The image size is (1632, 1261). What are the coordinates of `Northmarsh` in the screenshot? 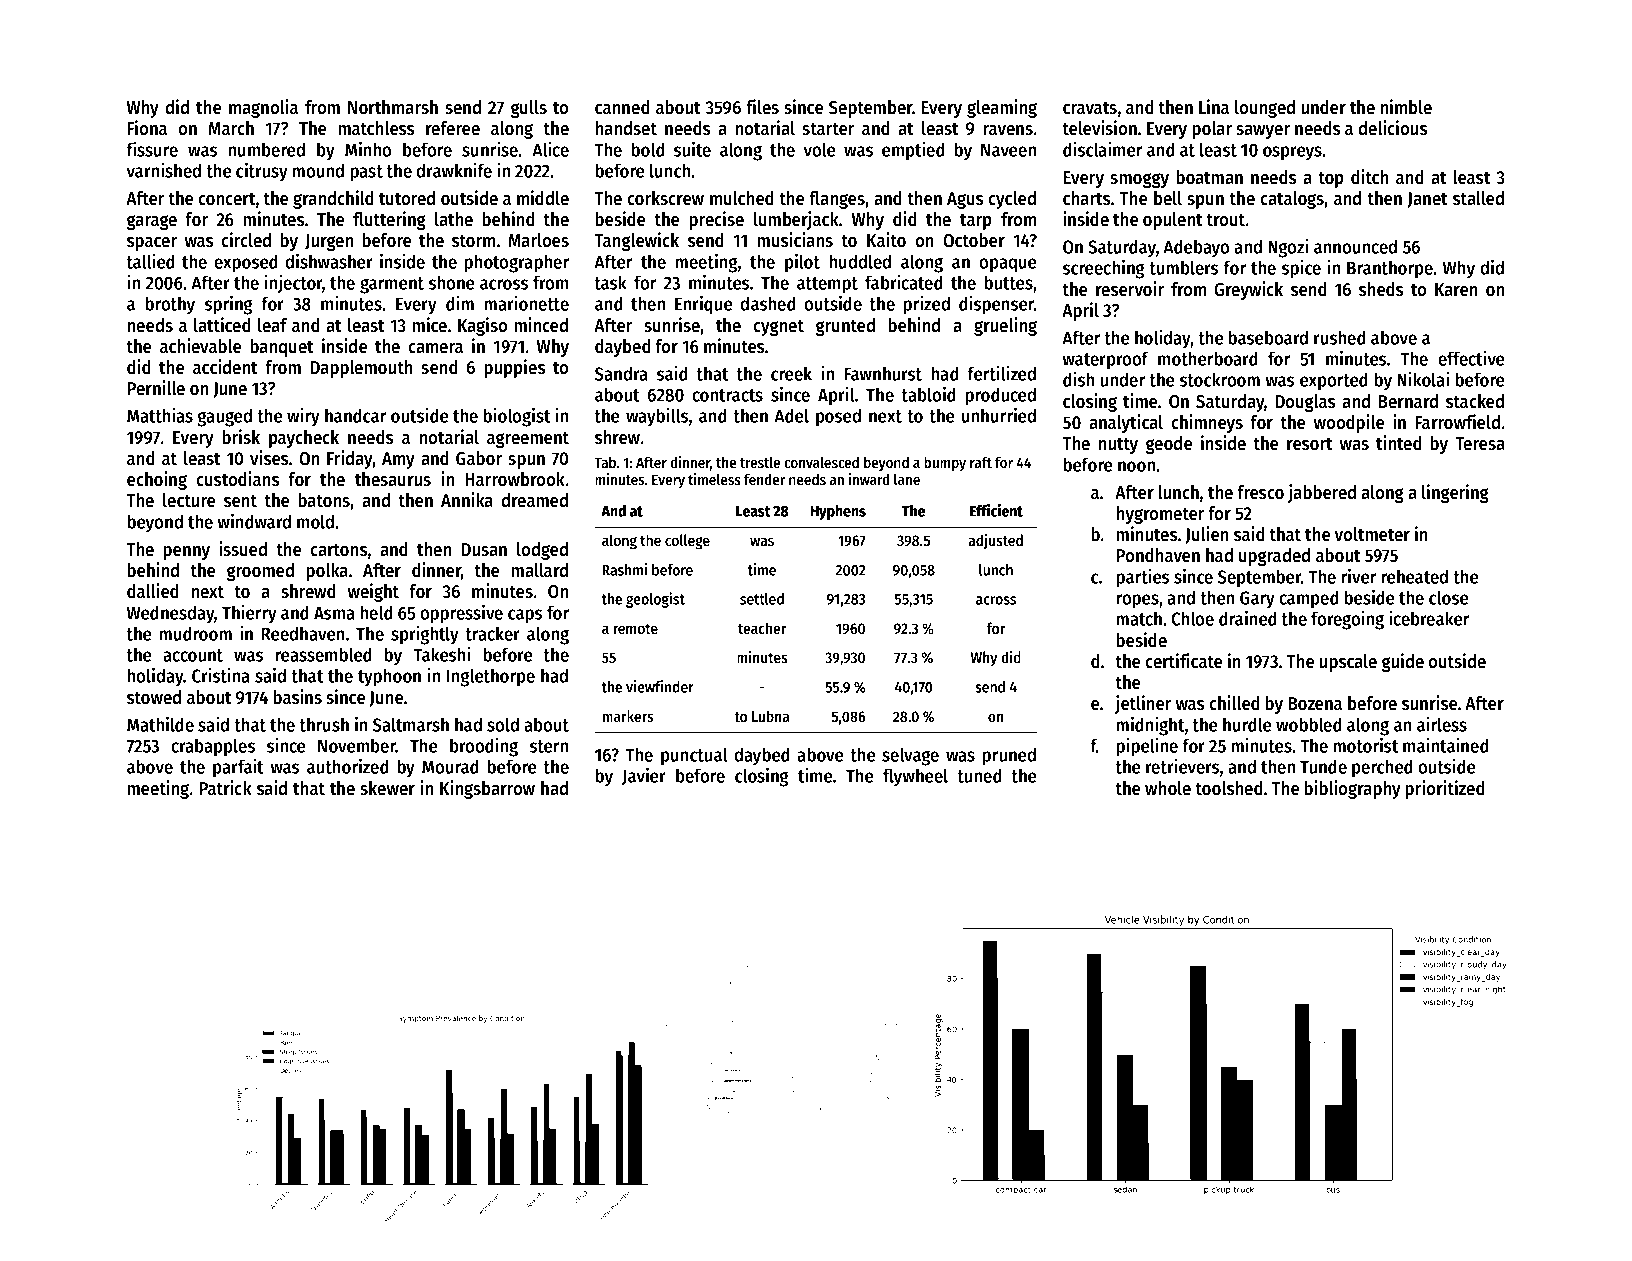 It's located at (393, 107).
